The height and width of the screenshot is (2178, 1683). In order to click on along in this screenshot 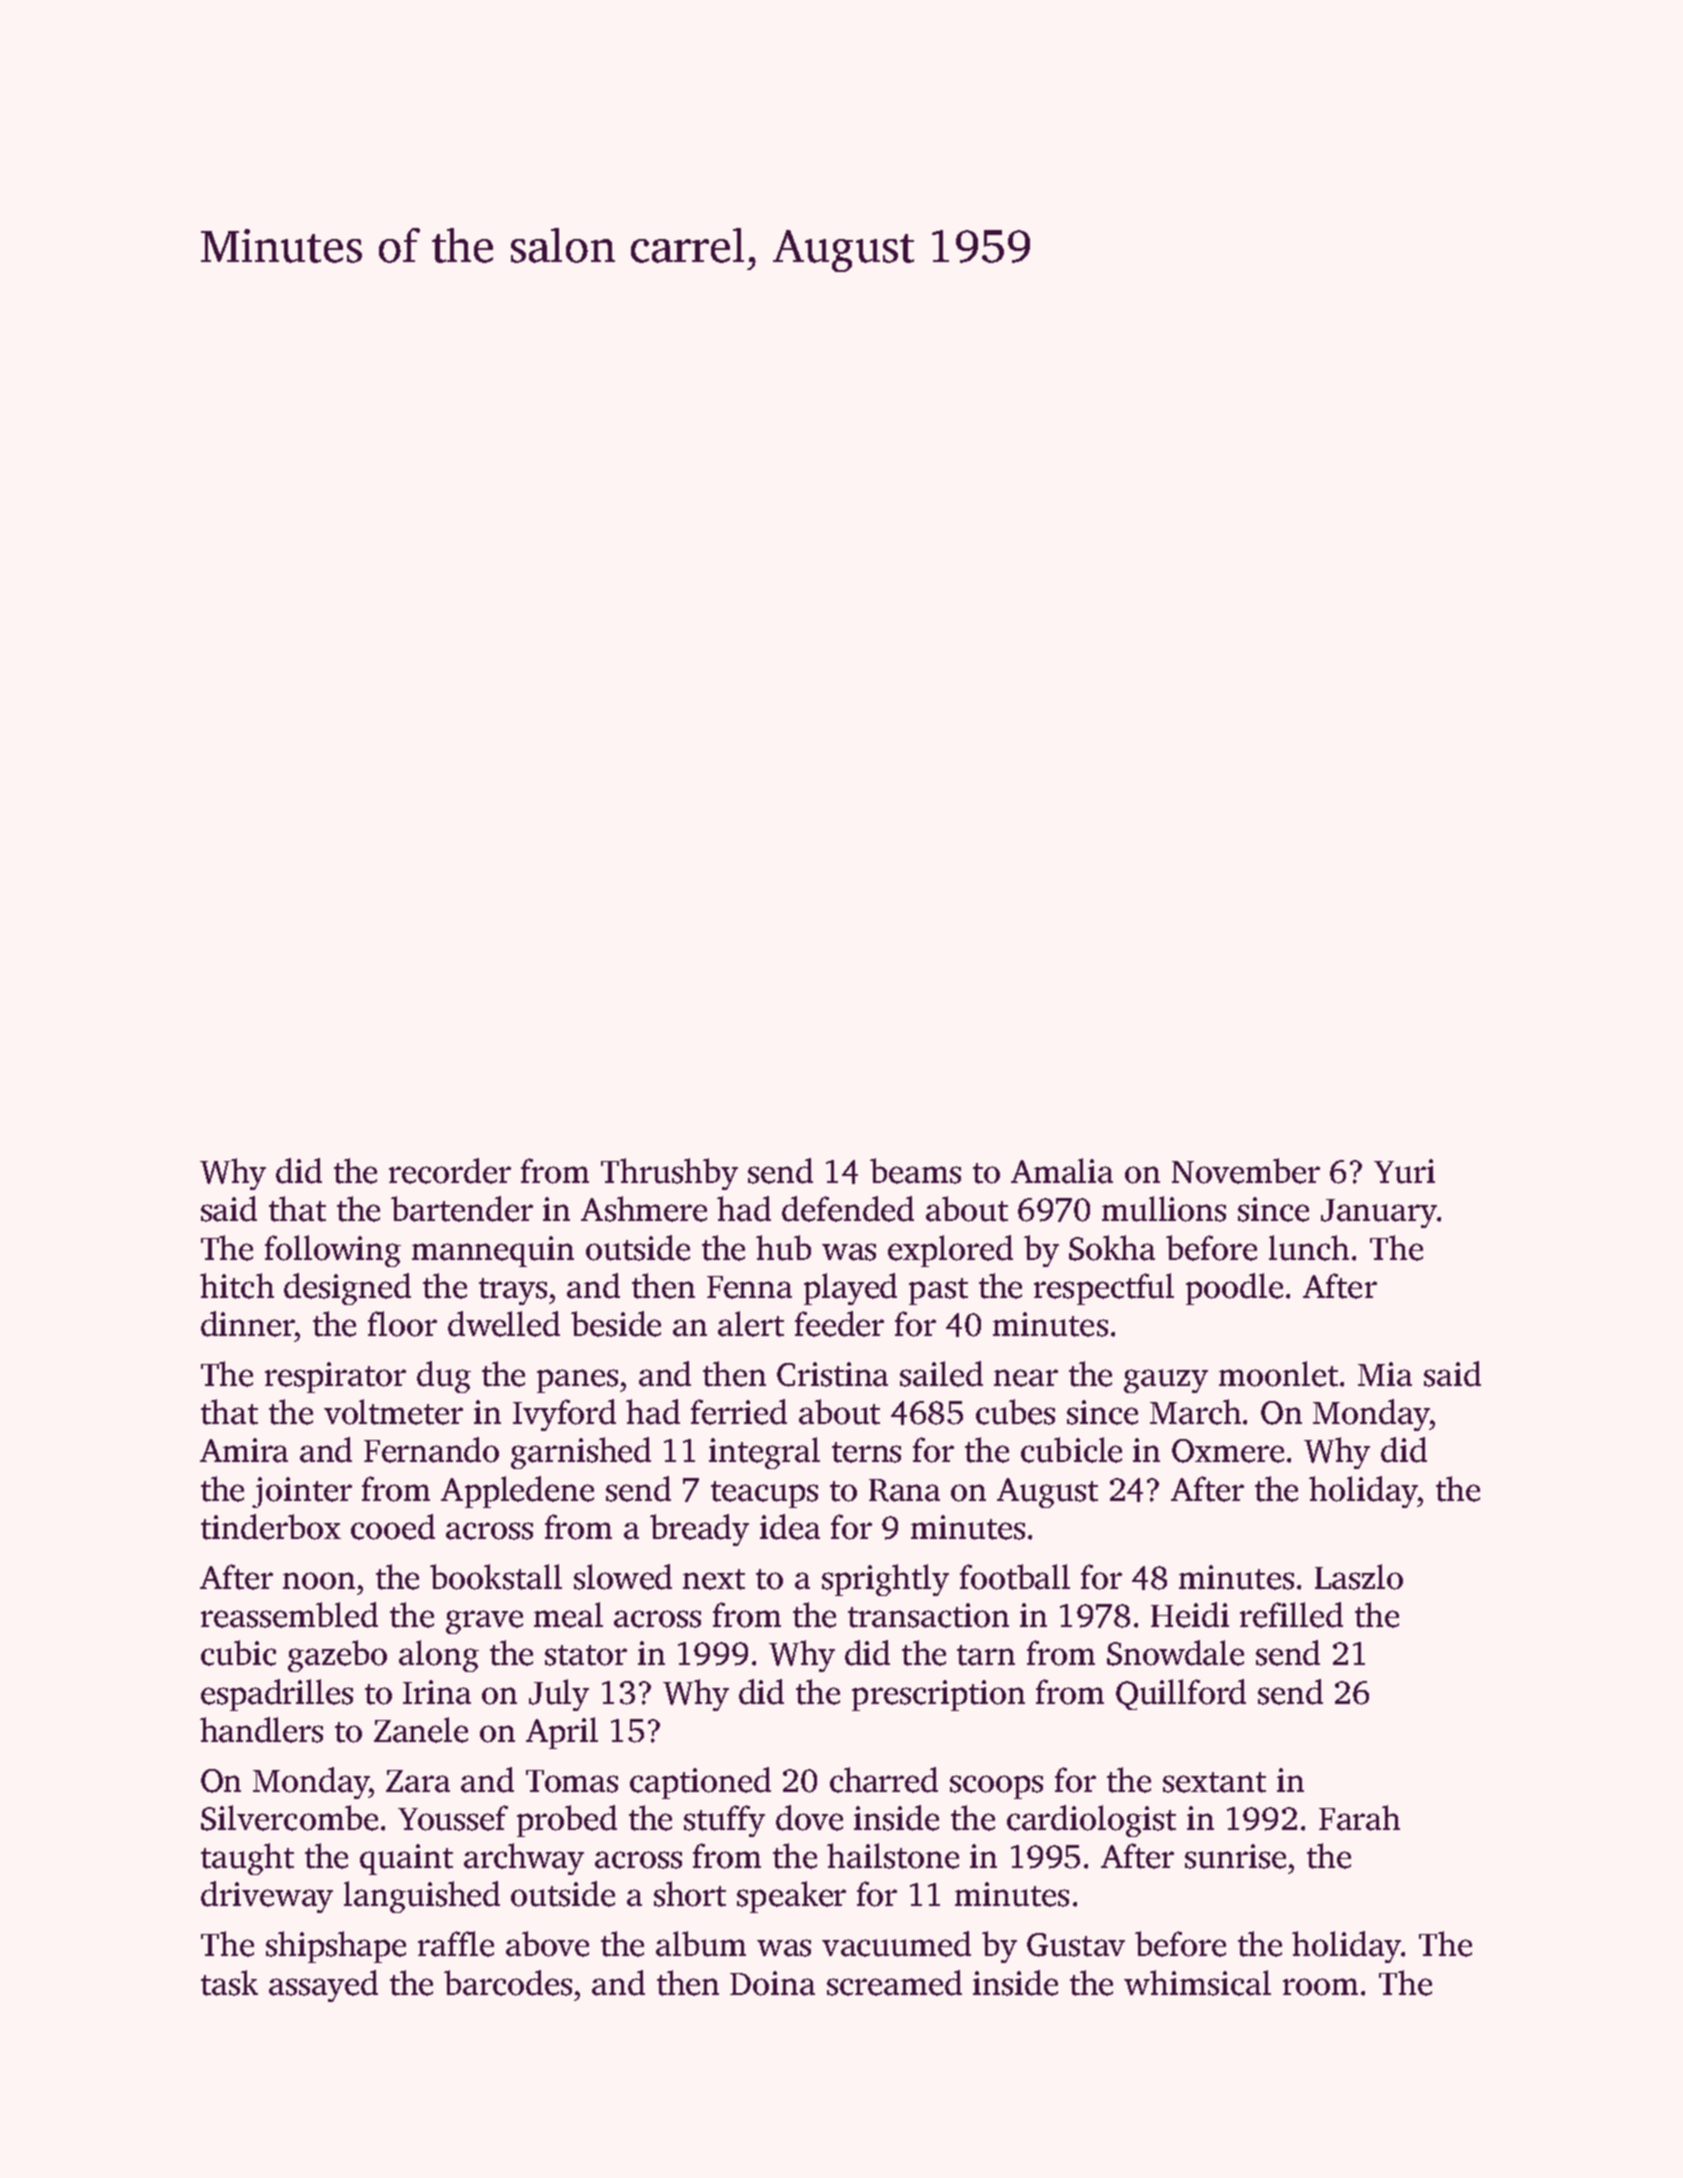, I will do `click(439, 1656)`.
